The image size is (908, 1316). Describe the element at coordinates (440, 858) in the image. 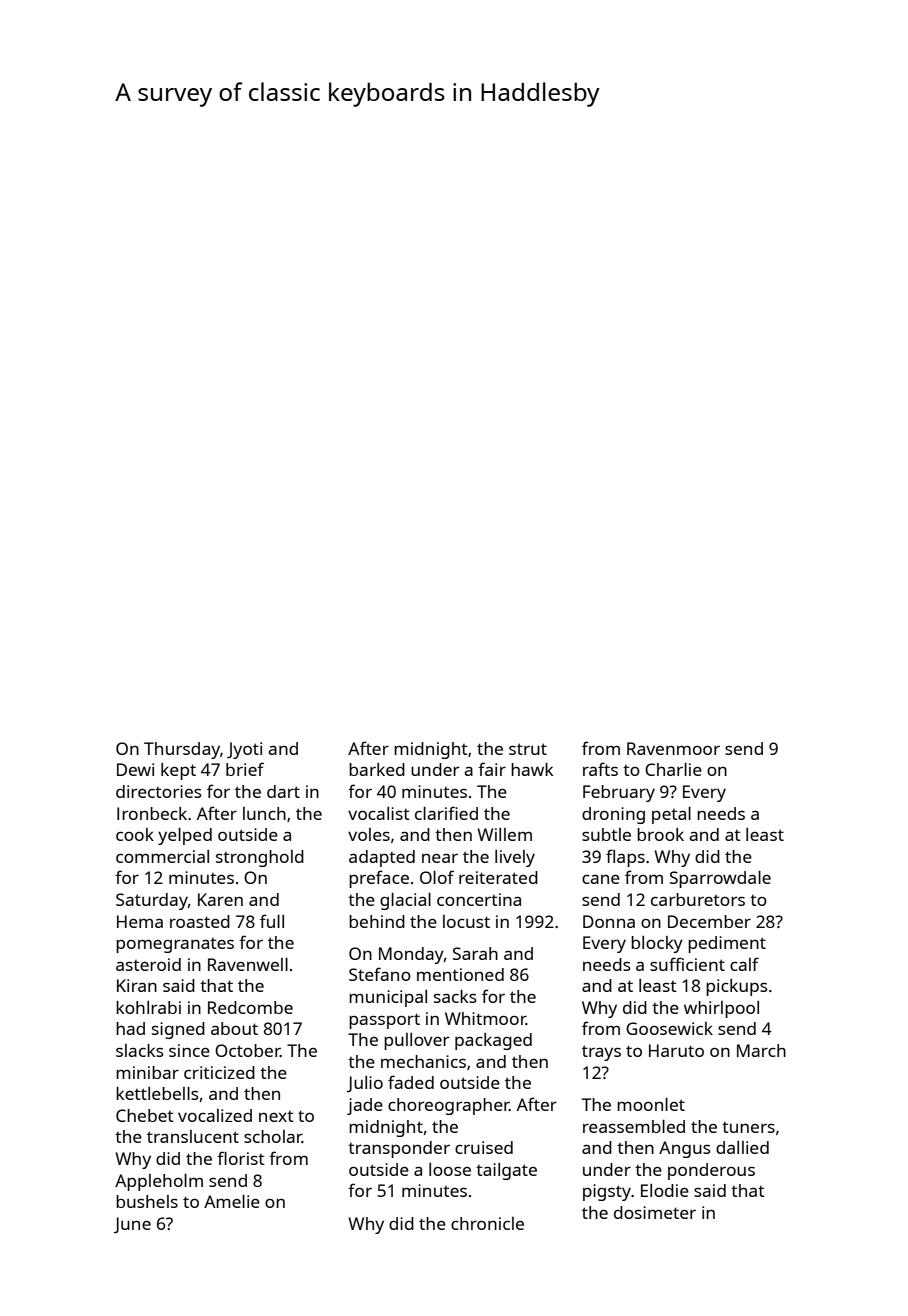

I see `near` at that location.
